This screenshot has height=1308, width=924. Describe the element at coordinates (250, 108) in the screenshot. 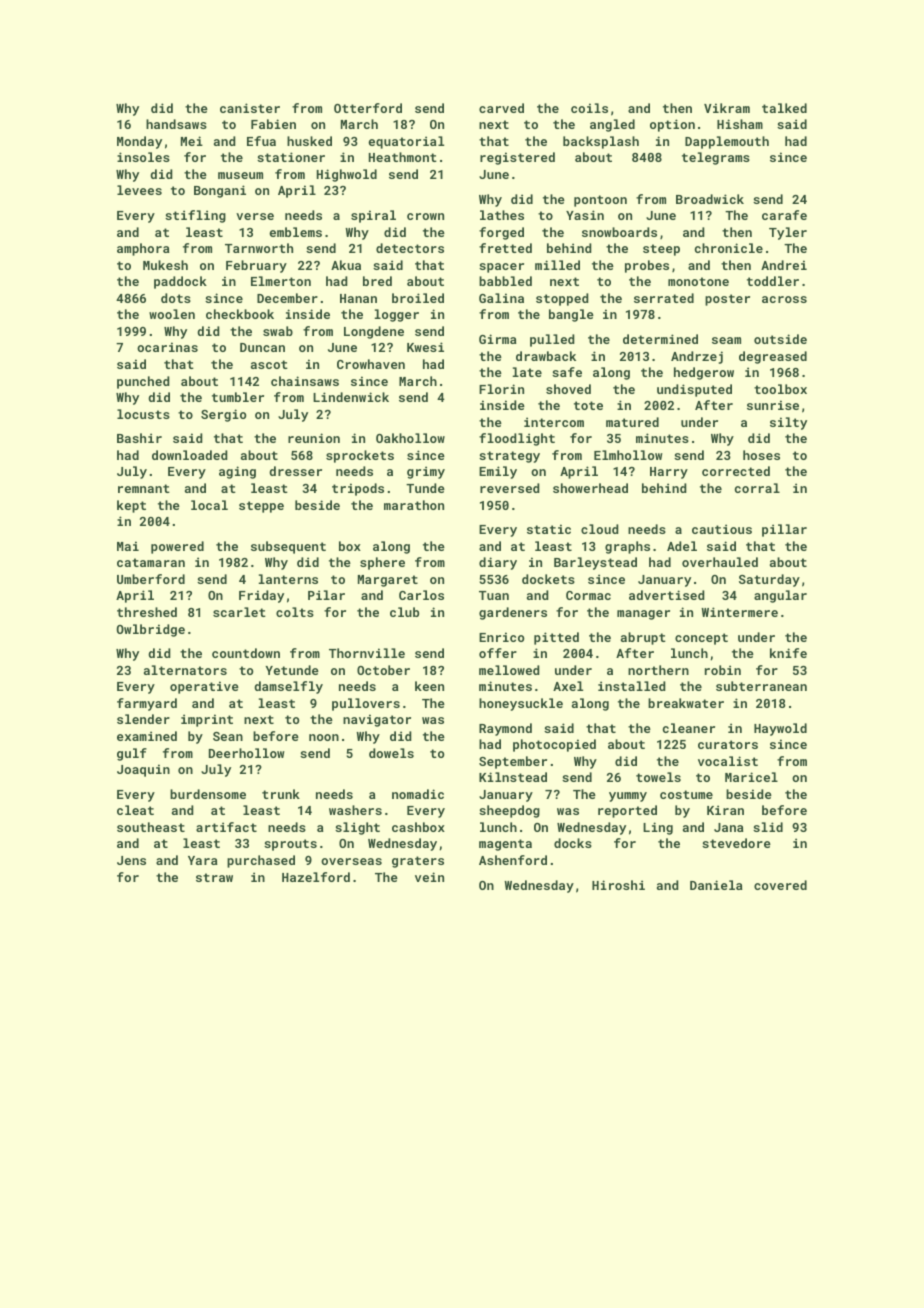

I see `canister` at that location.
